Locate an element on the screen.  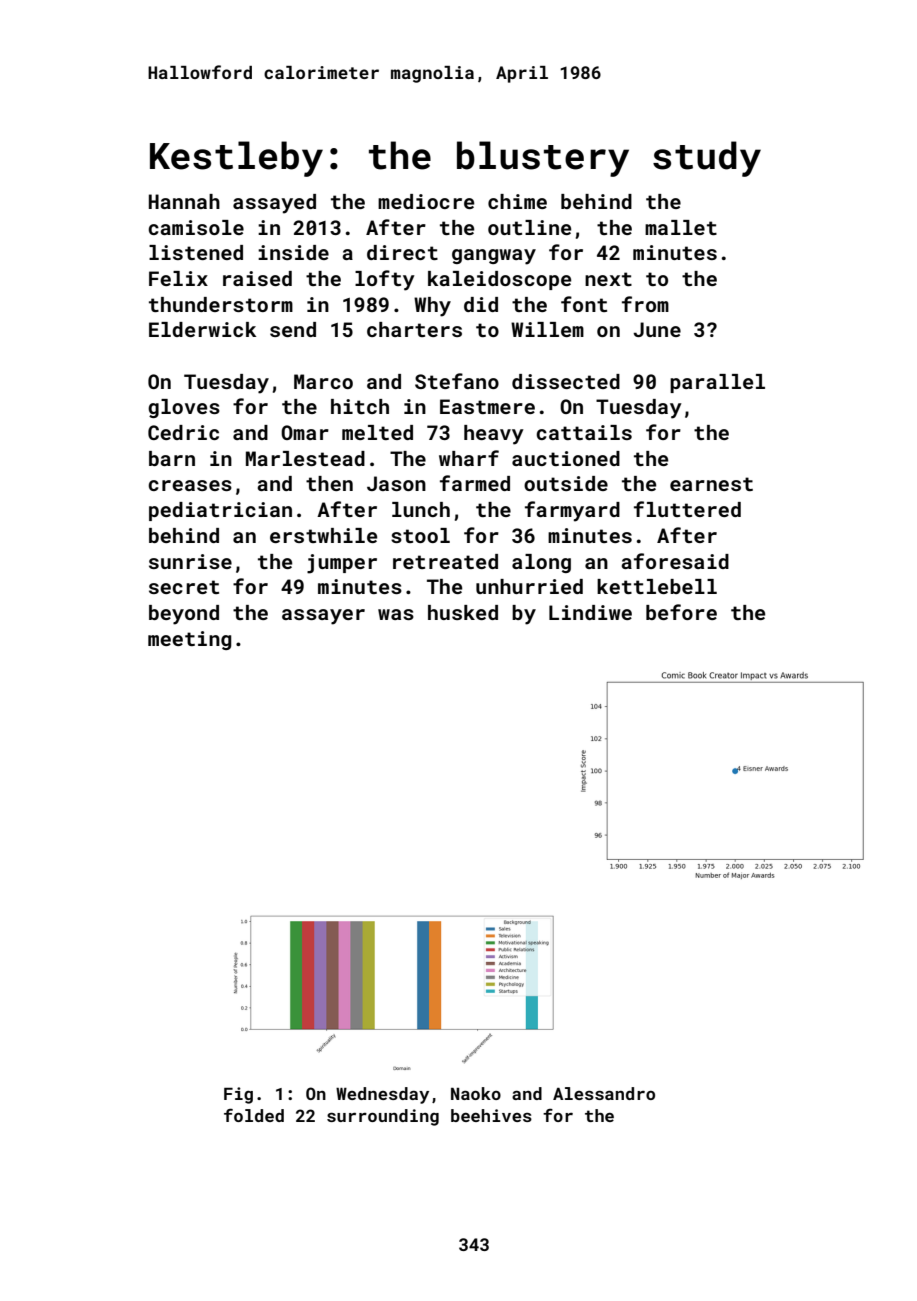
mallet is located at coordinates (681, 227).
